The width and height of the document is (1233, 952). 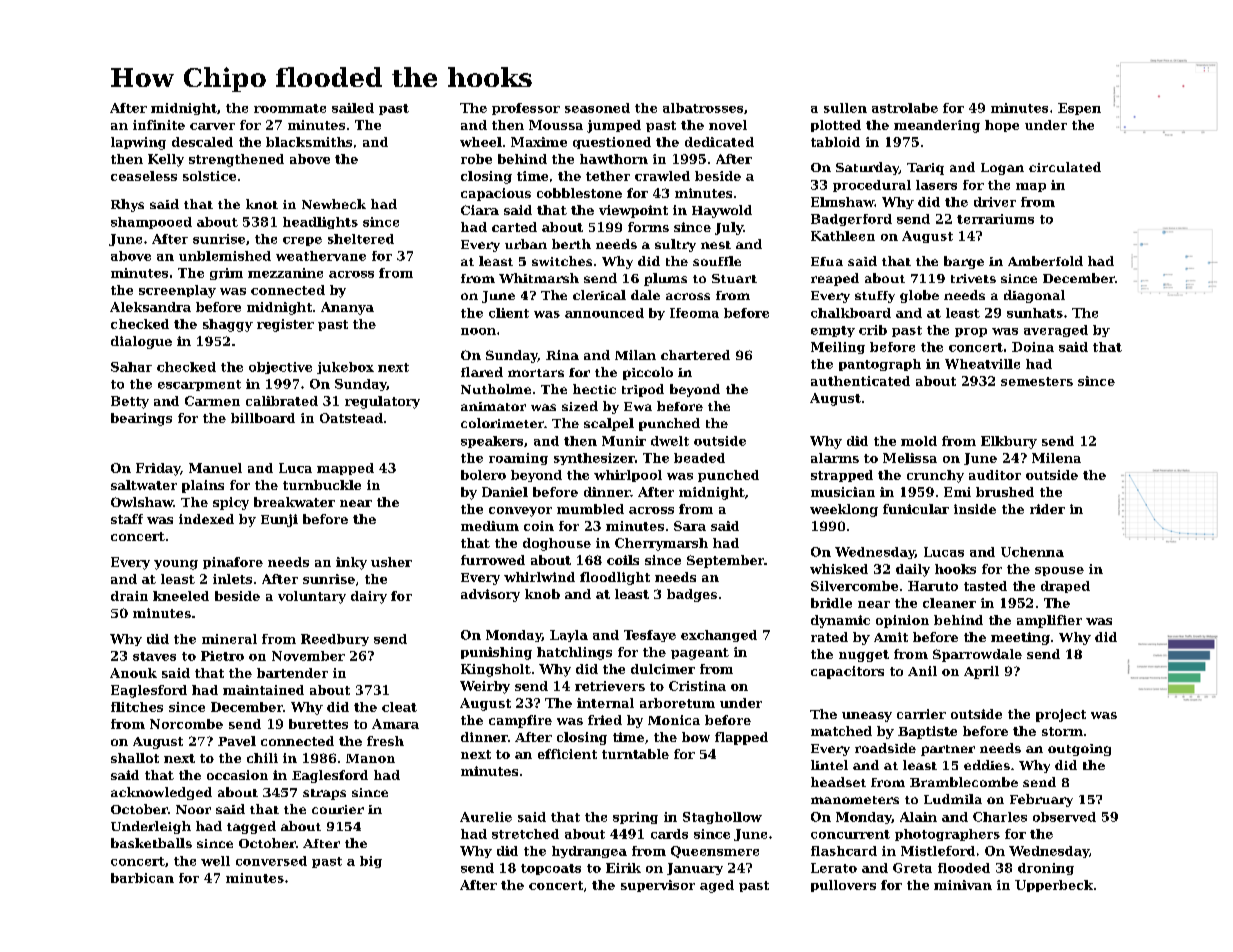 What do you see at coordinates (142, 878) in the document?
I see `barbican` at bounding box center [142, 878].
